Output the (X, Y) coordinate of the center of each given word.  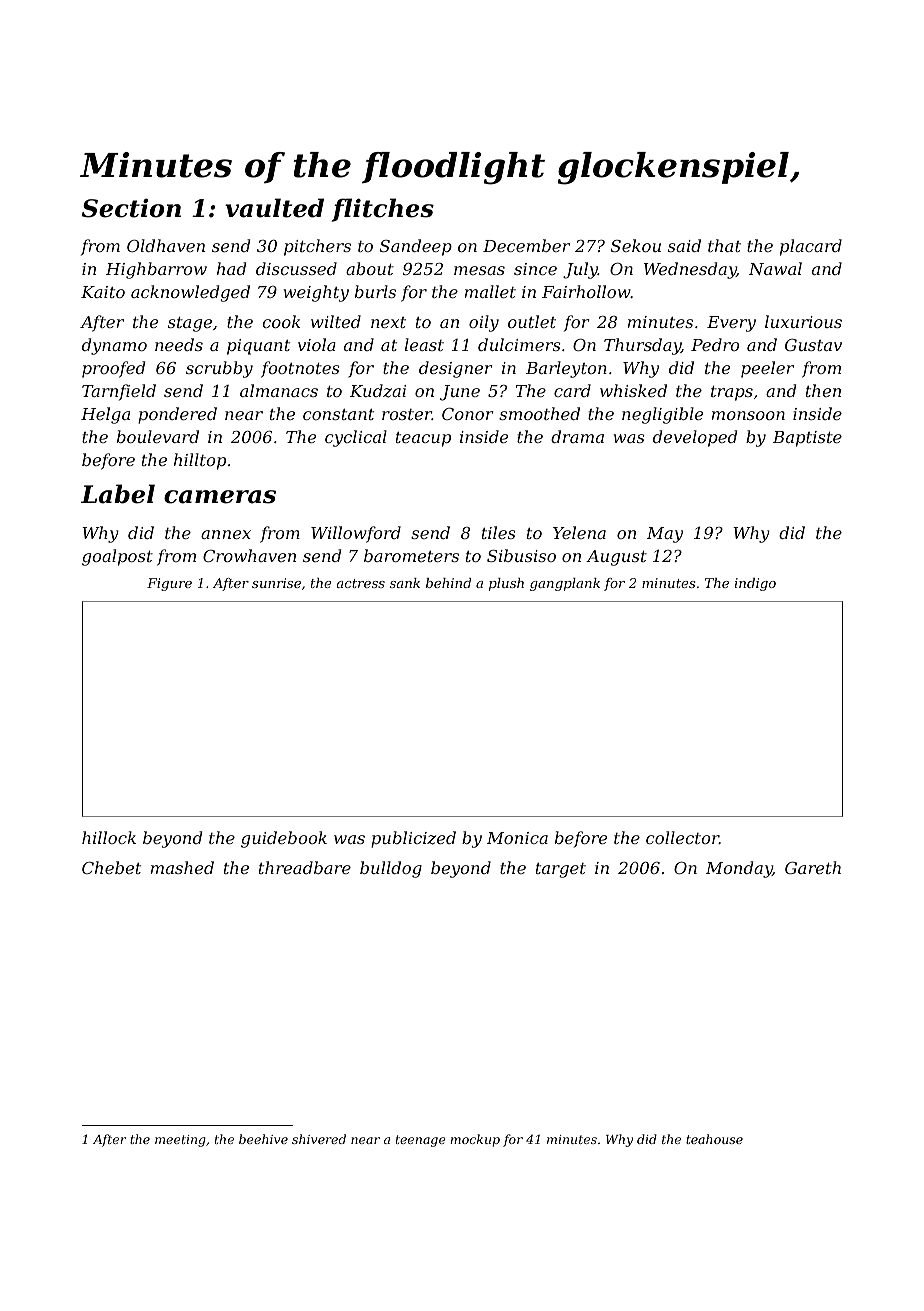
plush (506, 584)
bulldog (391, 869)
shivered (319, 1139)
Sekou (636, 245)
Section (131, 208)
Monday (739, 869)
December (526, 245)
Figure (169, 584)
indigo (755, 584)
